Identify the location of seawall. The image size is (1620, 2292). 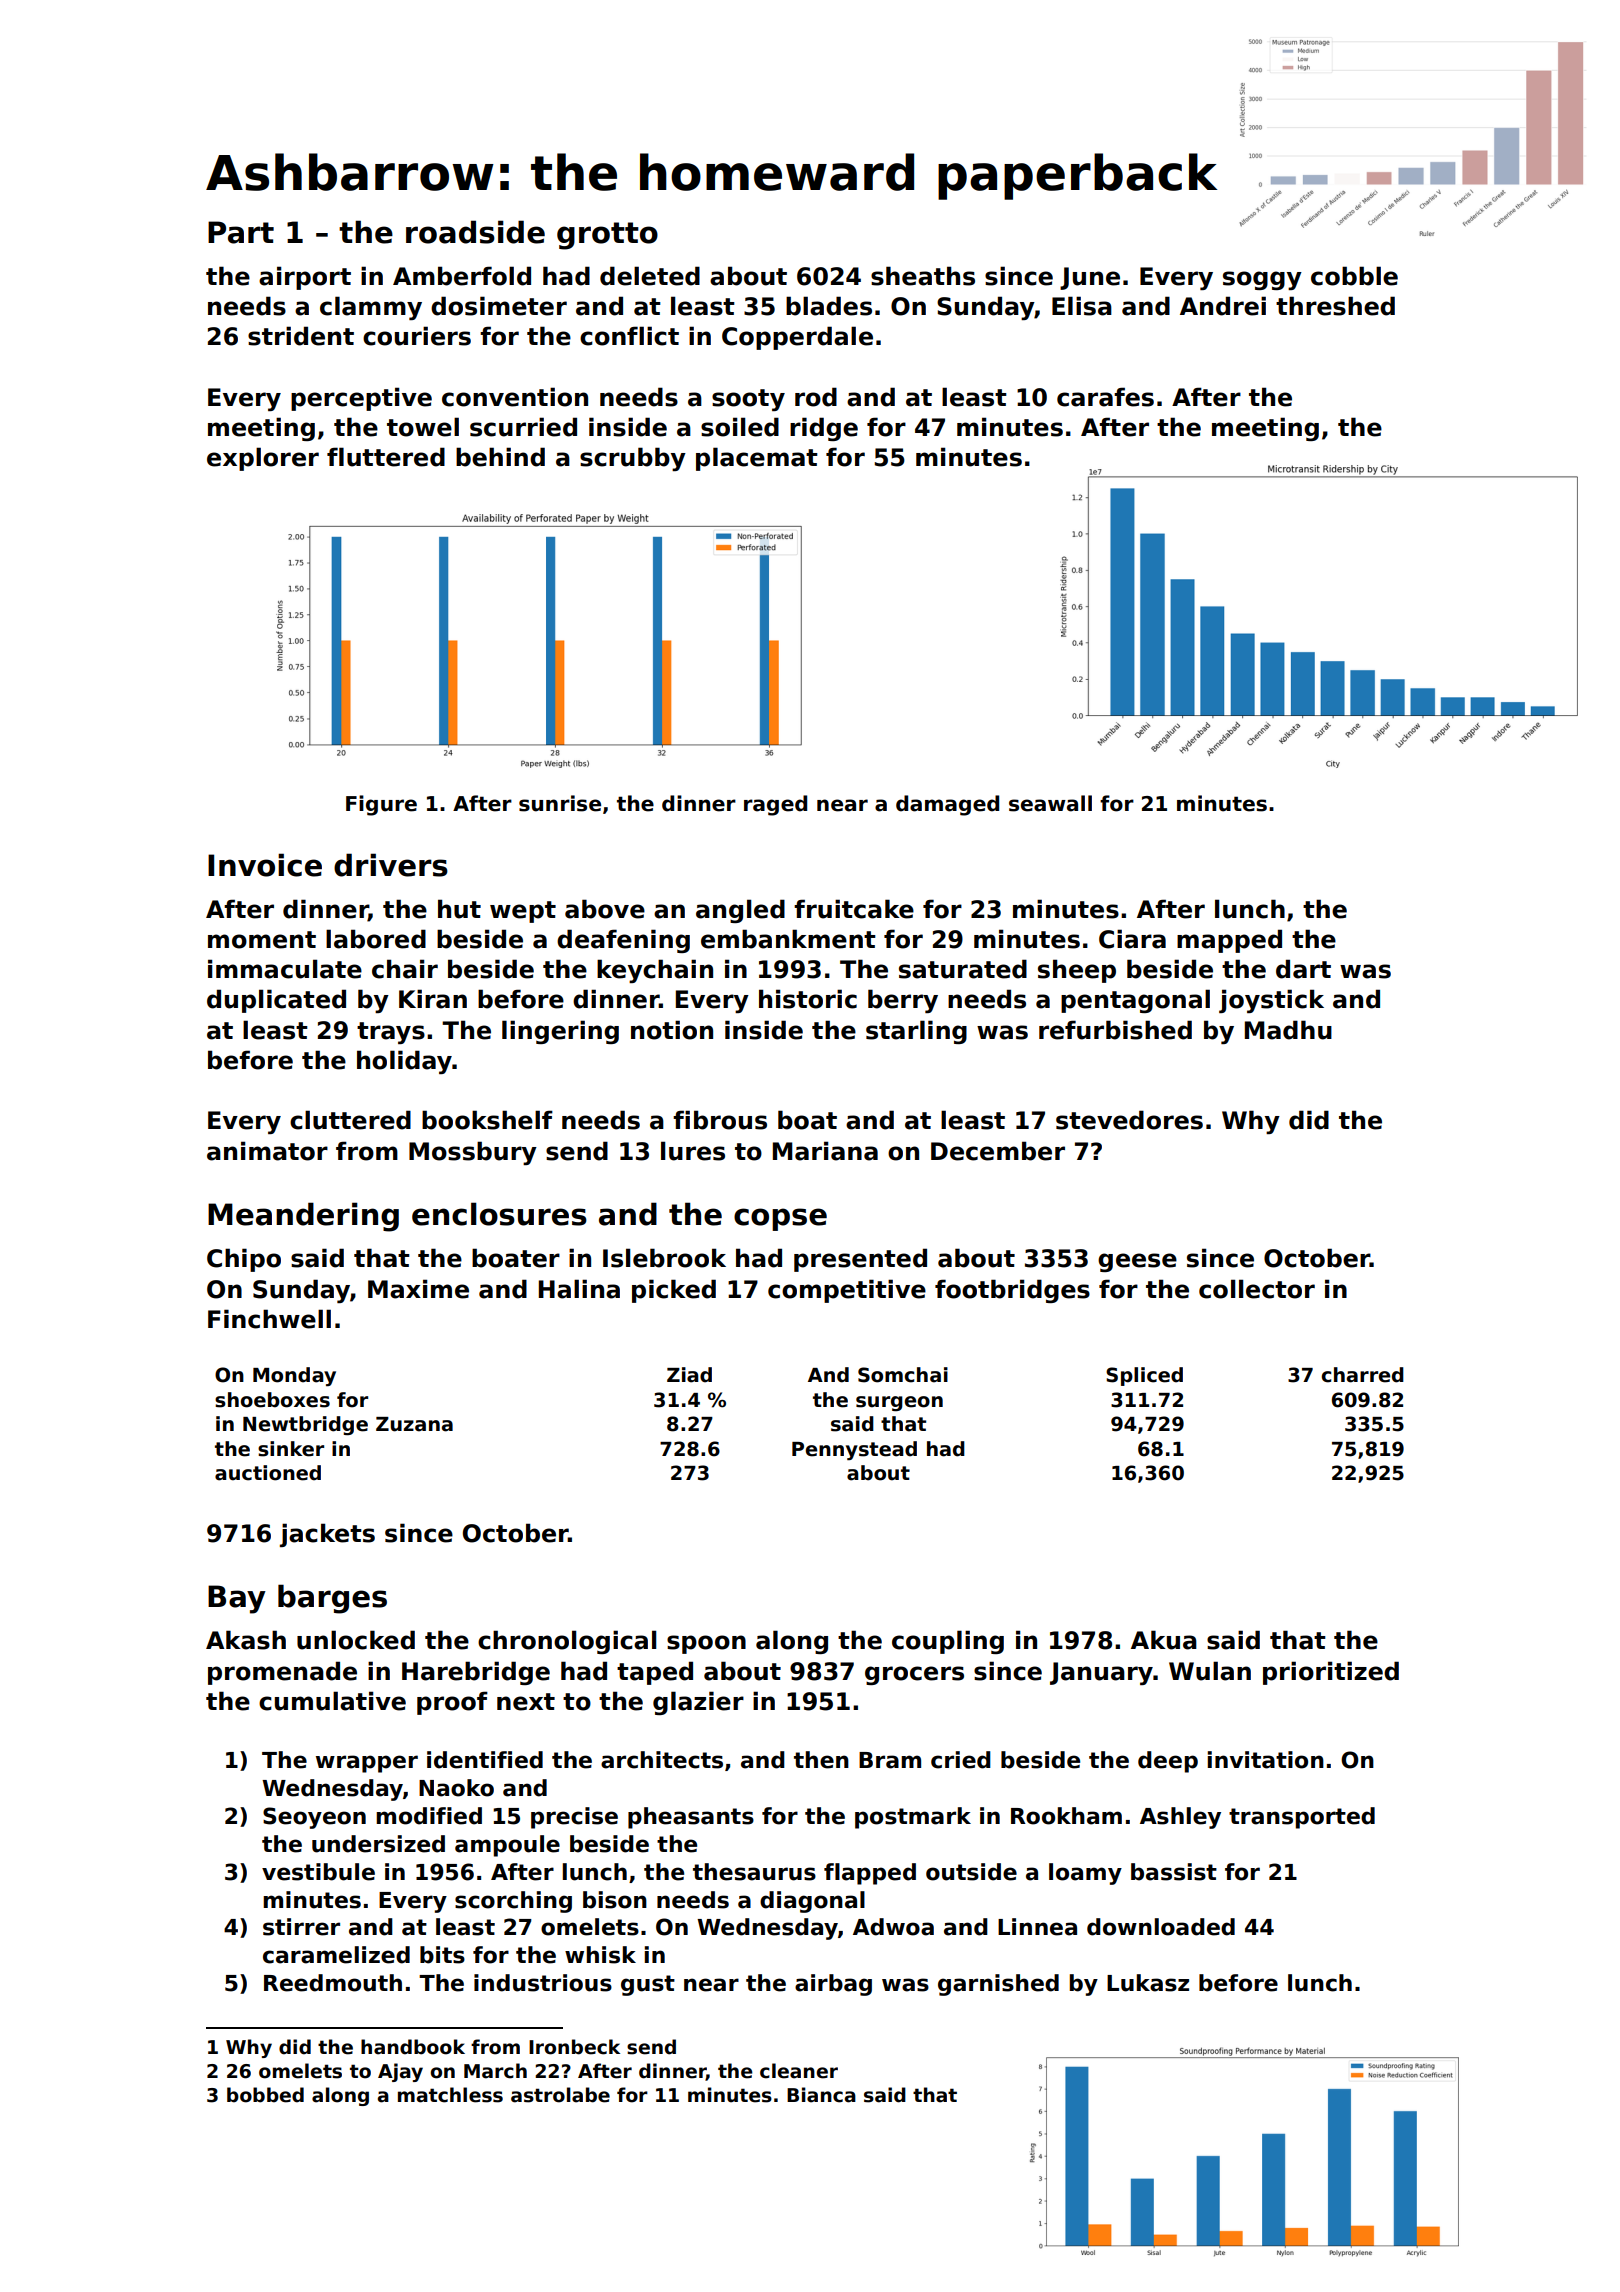
(1050, 803).
